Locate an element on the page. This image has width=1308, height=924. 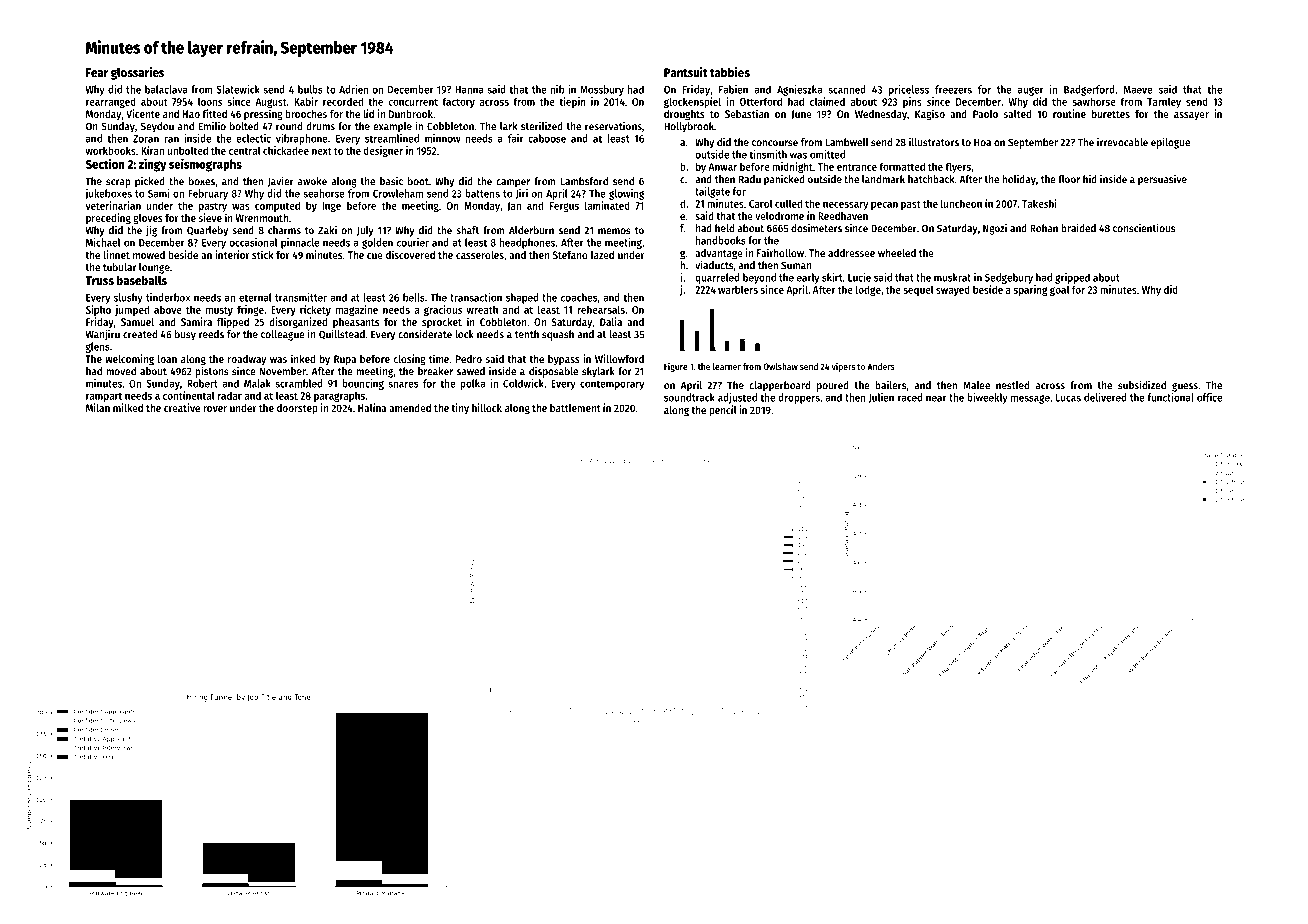
dosimeters is located at coordinates (816, 228).
